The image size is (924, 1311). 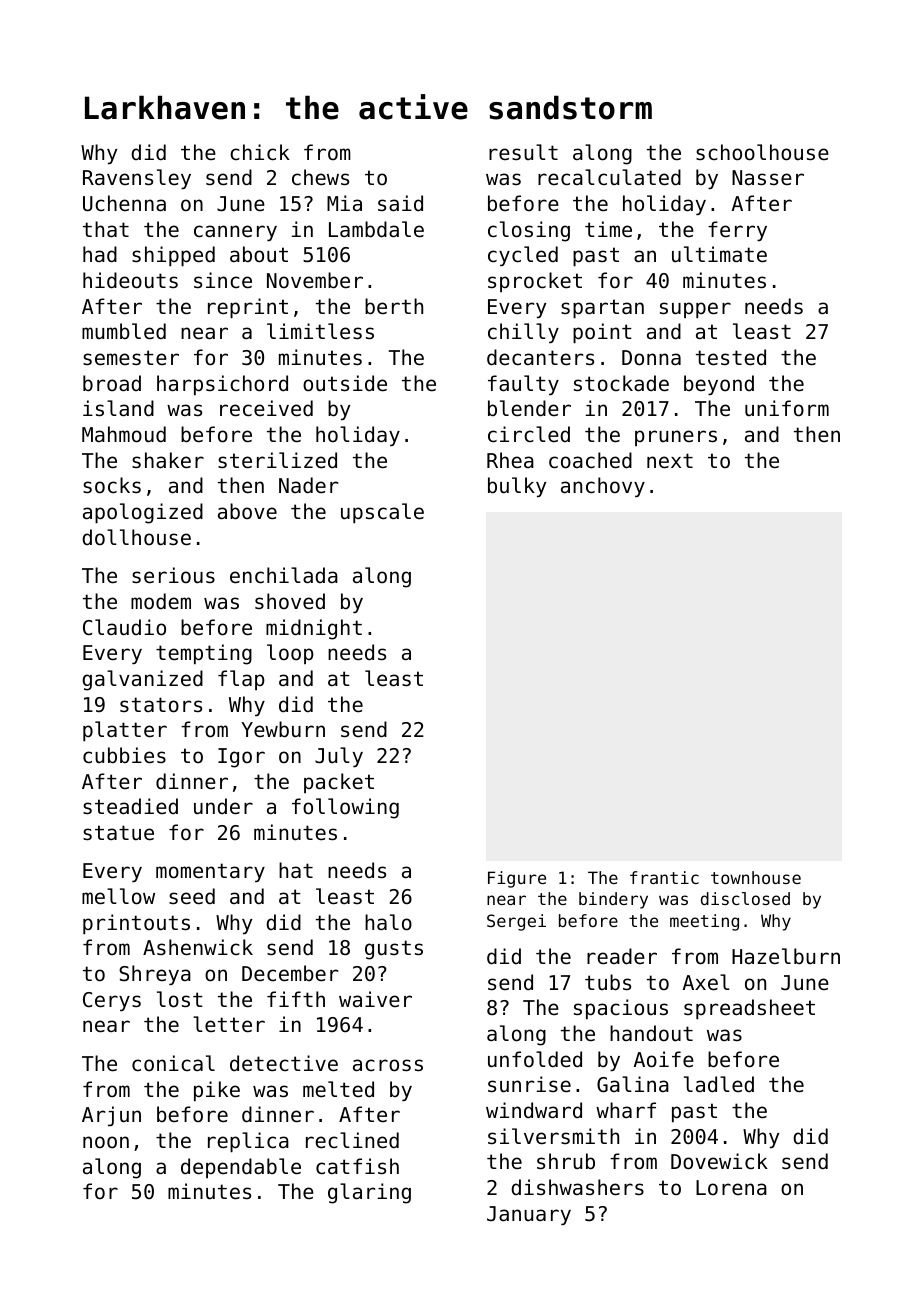 What do you see at coordinates (523, 152) in the screenshot?
I see `result` at bounding box center [523, 152].
